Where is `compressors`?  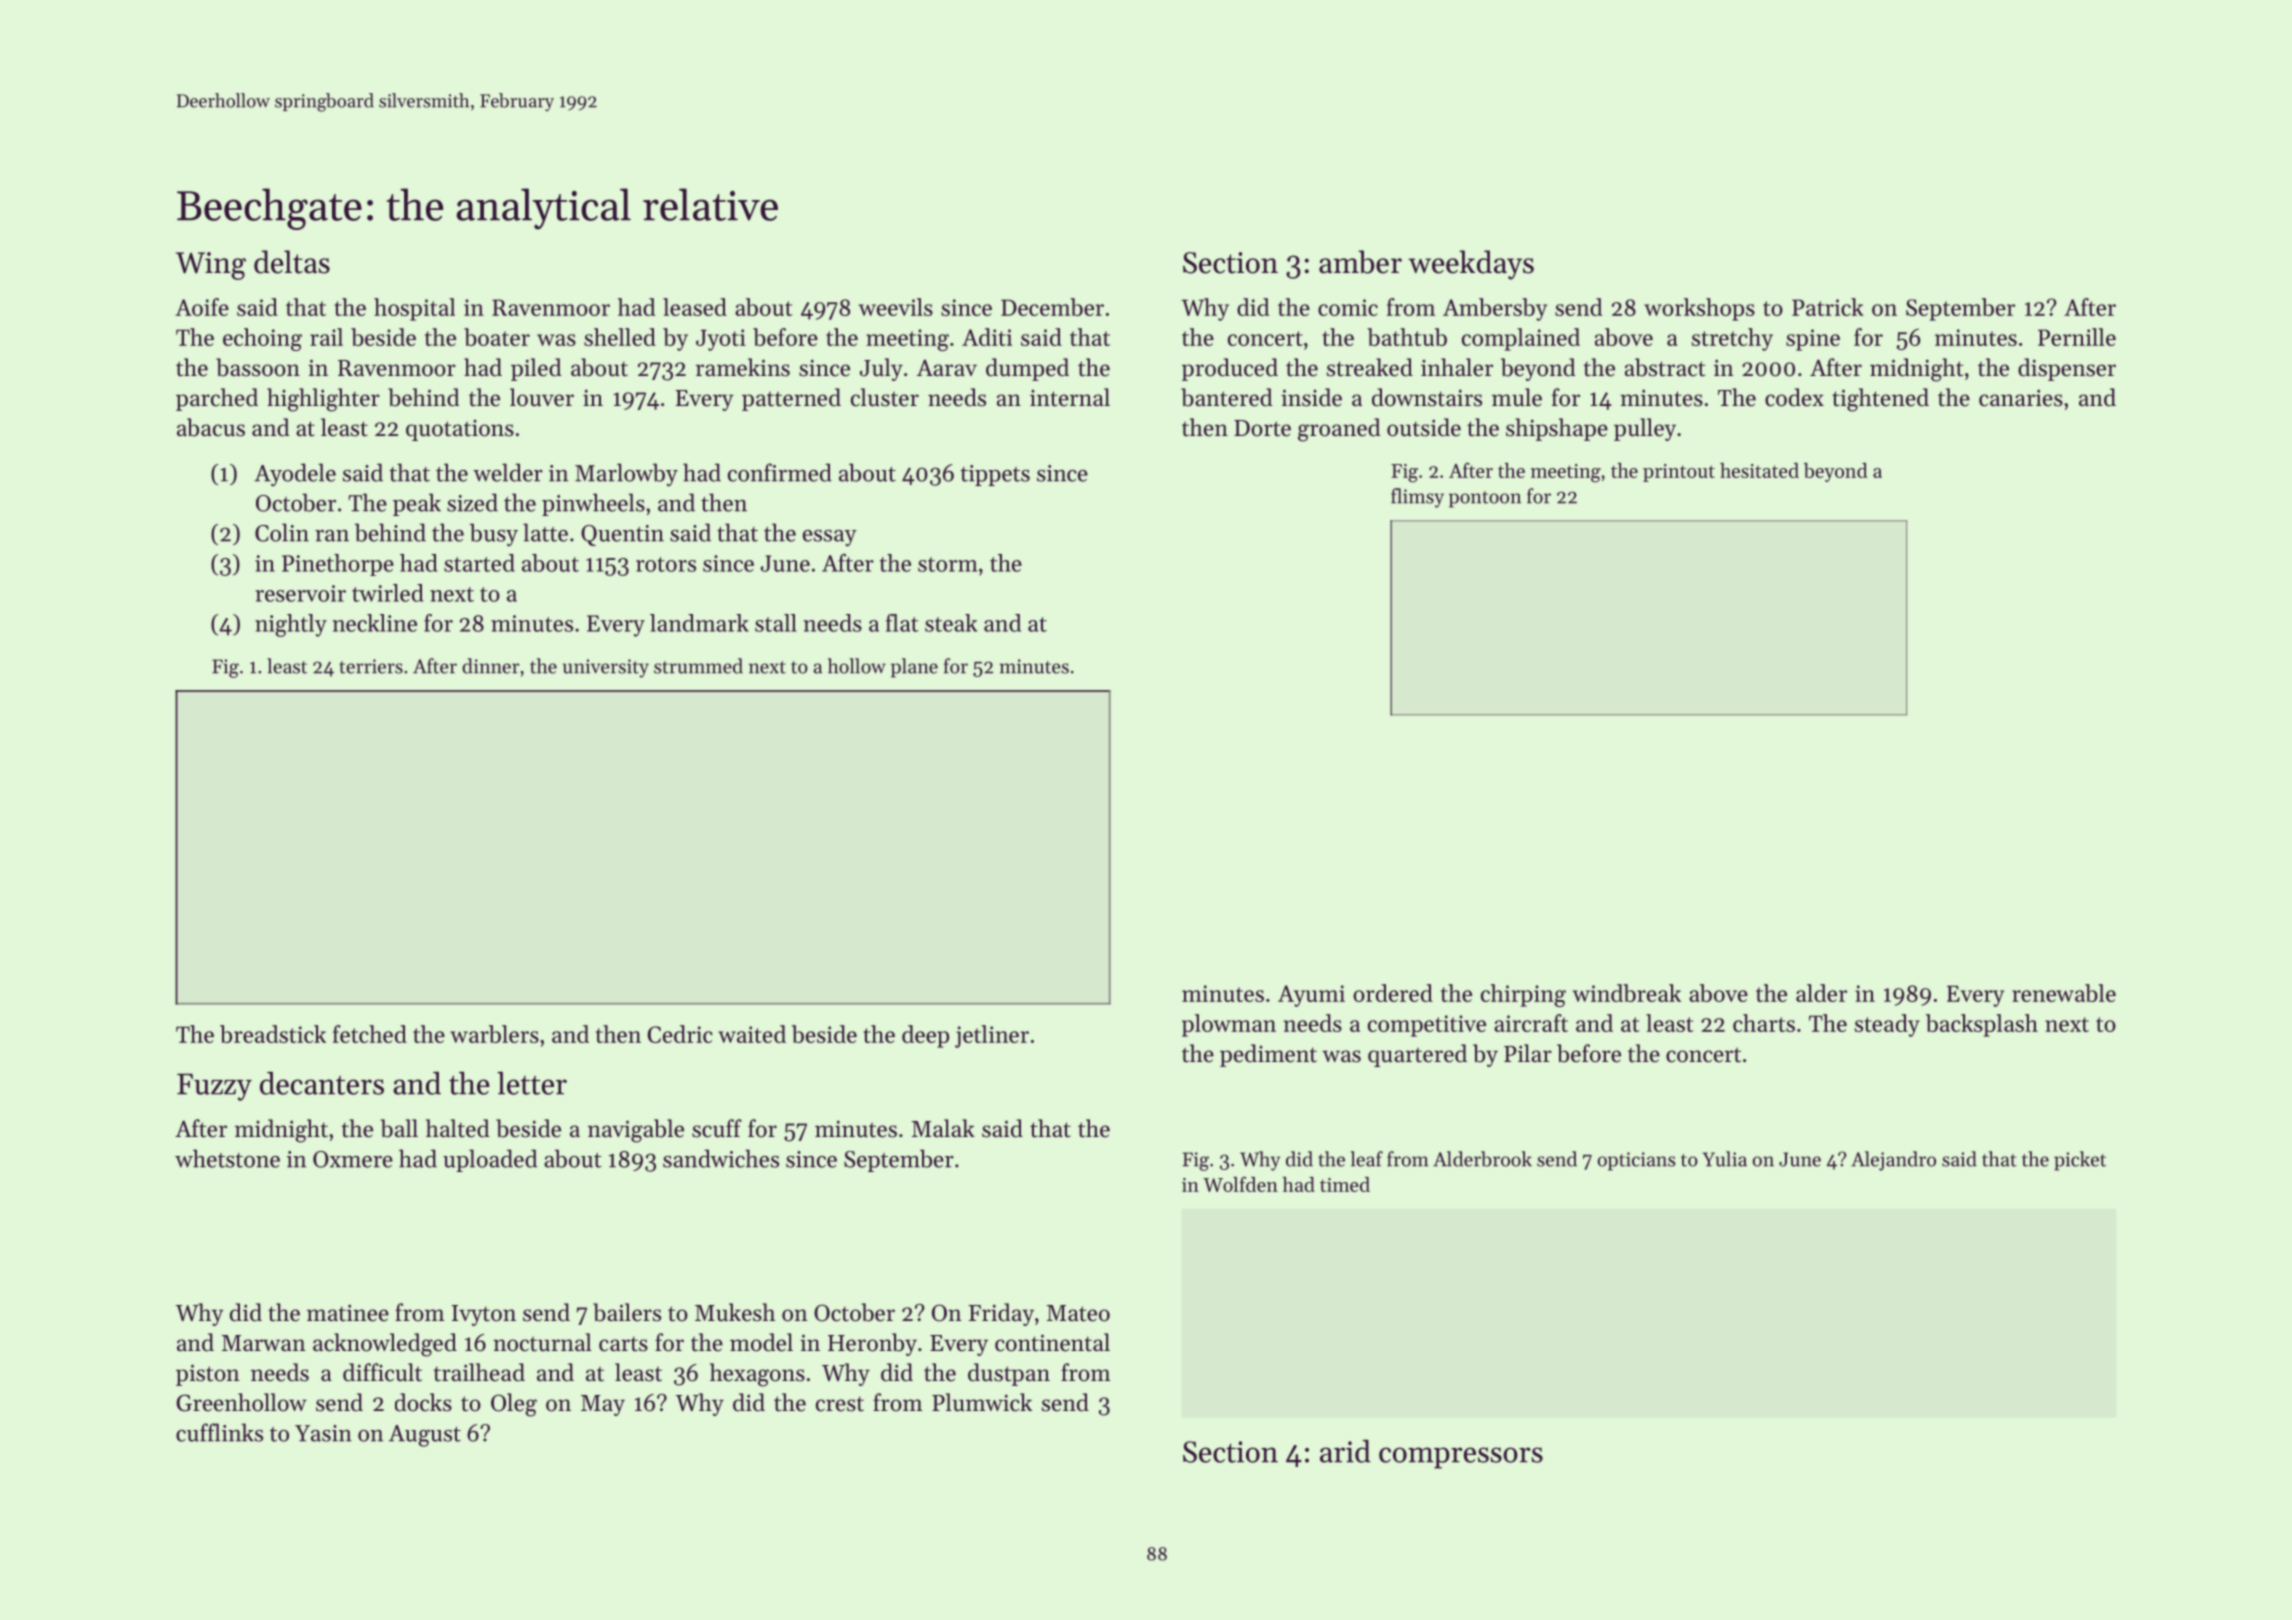
compressors is located at coordinates (1461, 1458).
